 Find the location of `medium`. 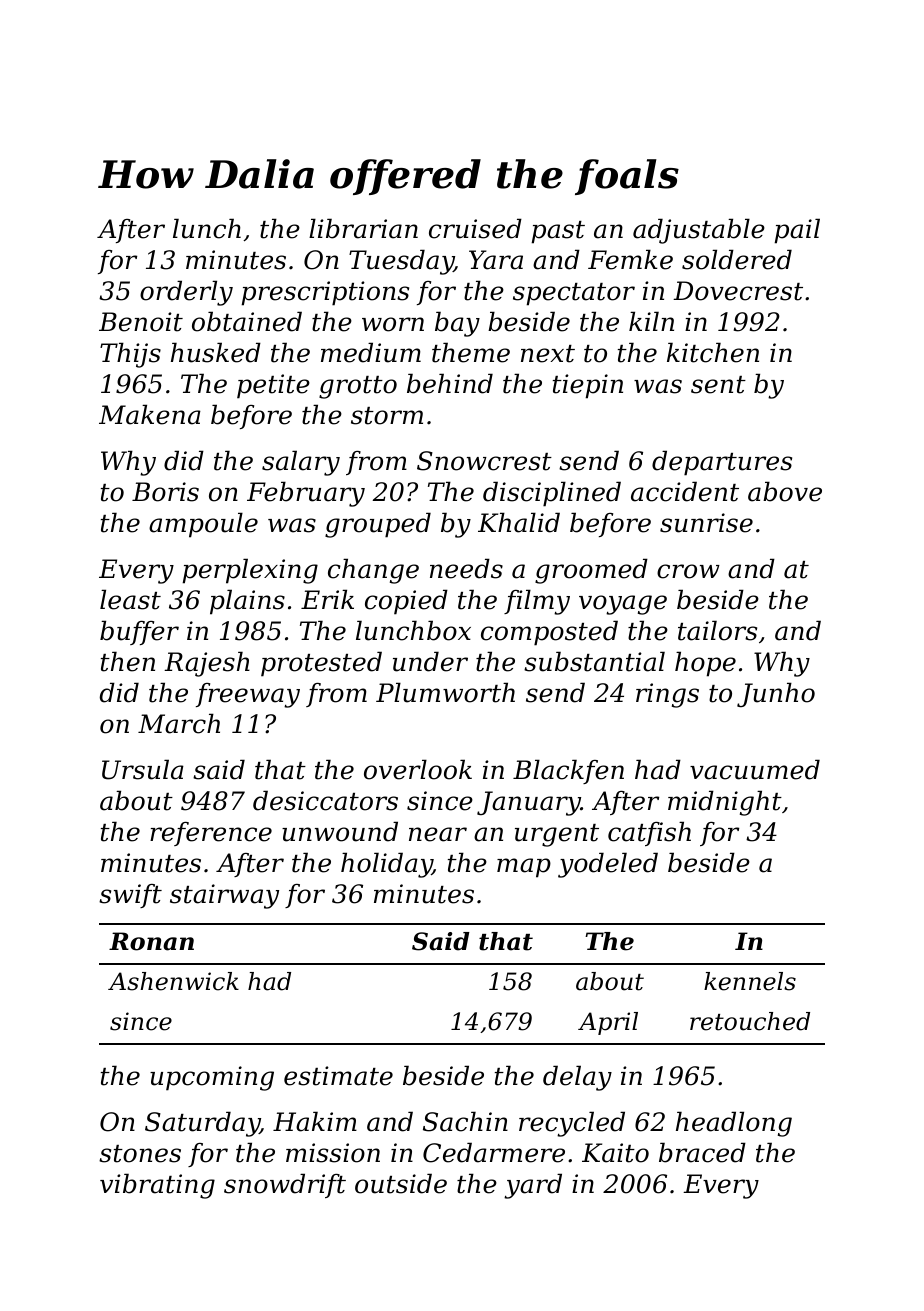

medium is located at coordinates (371, 352).
